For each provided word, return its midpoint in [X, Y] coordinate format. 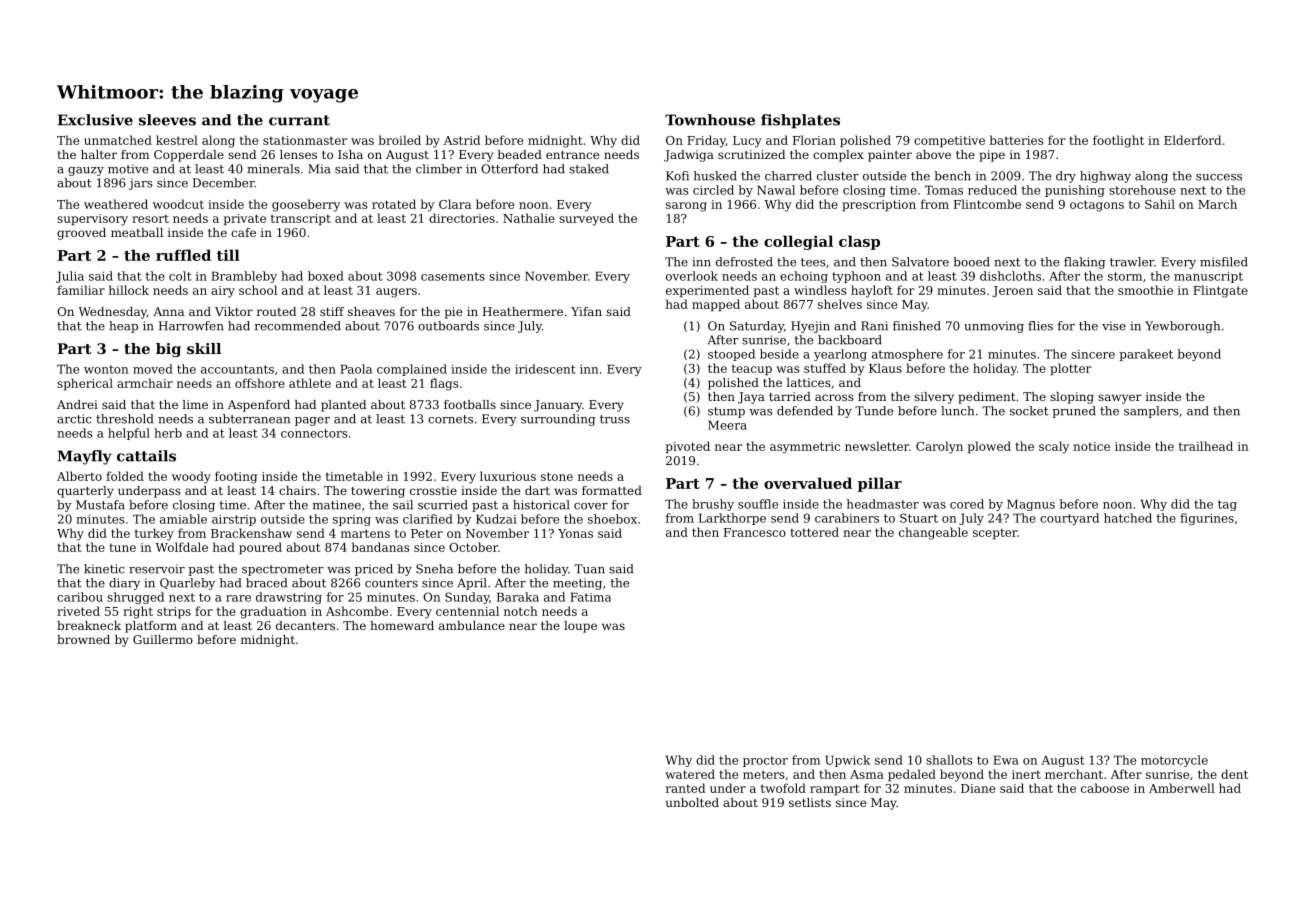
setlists [810, 802]
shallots [949, 760]
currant [299, 120]
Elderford [1192, 140]
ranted [685, 788]
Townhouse [710, 120]
